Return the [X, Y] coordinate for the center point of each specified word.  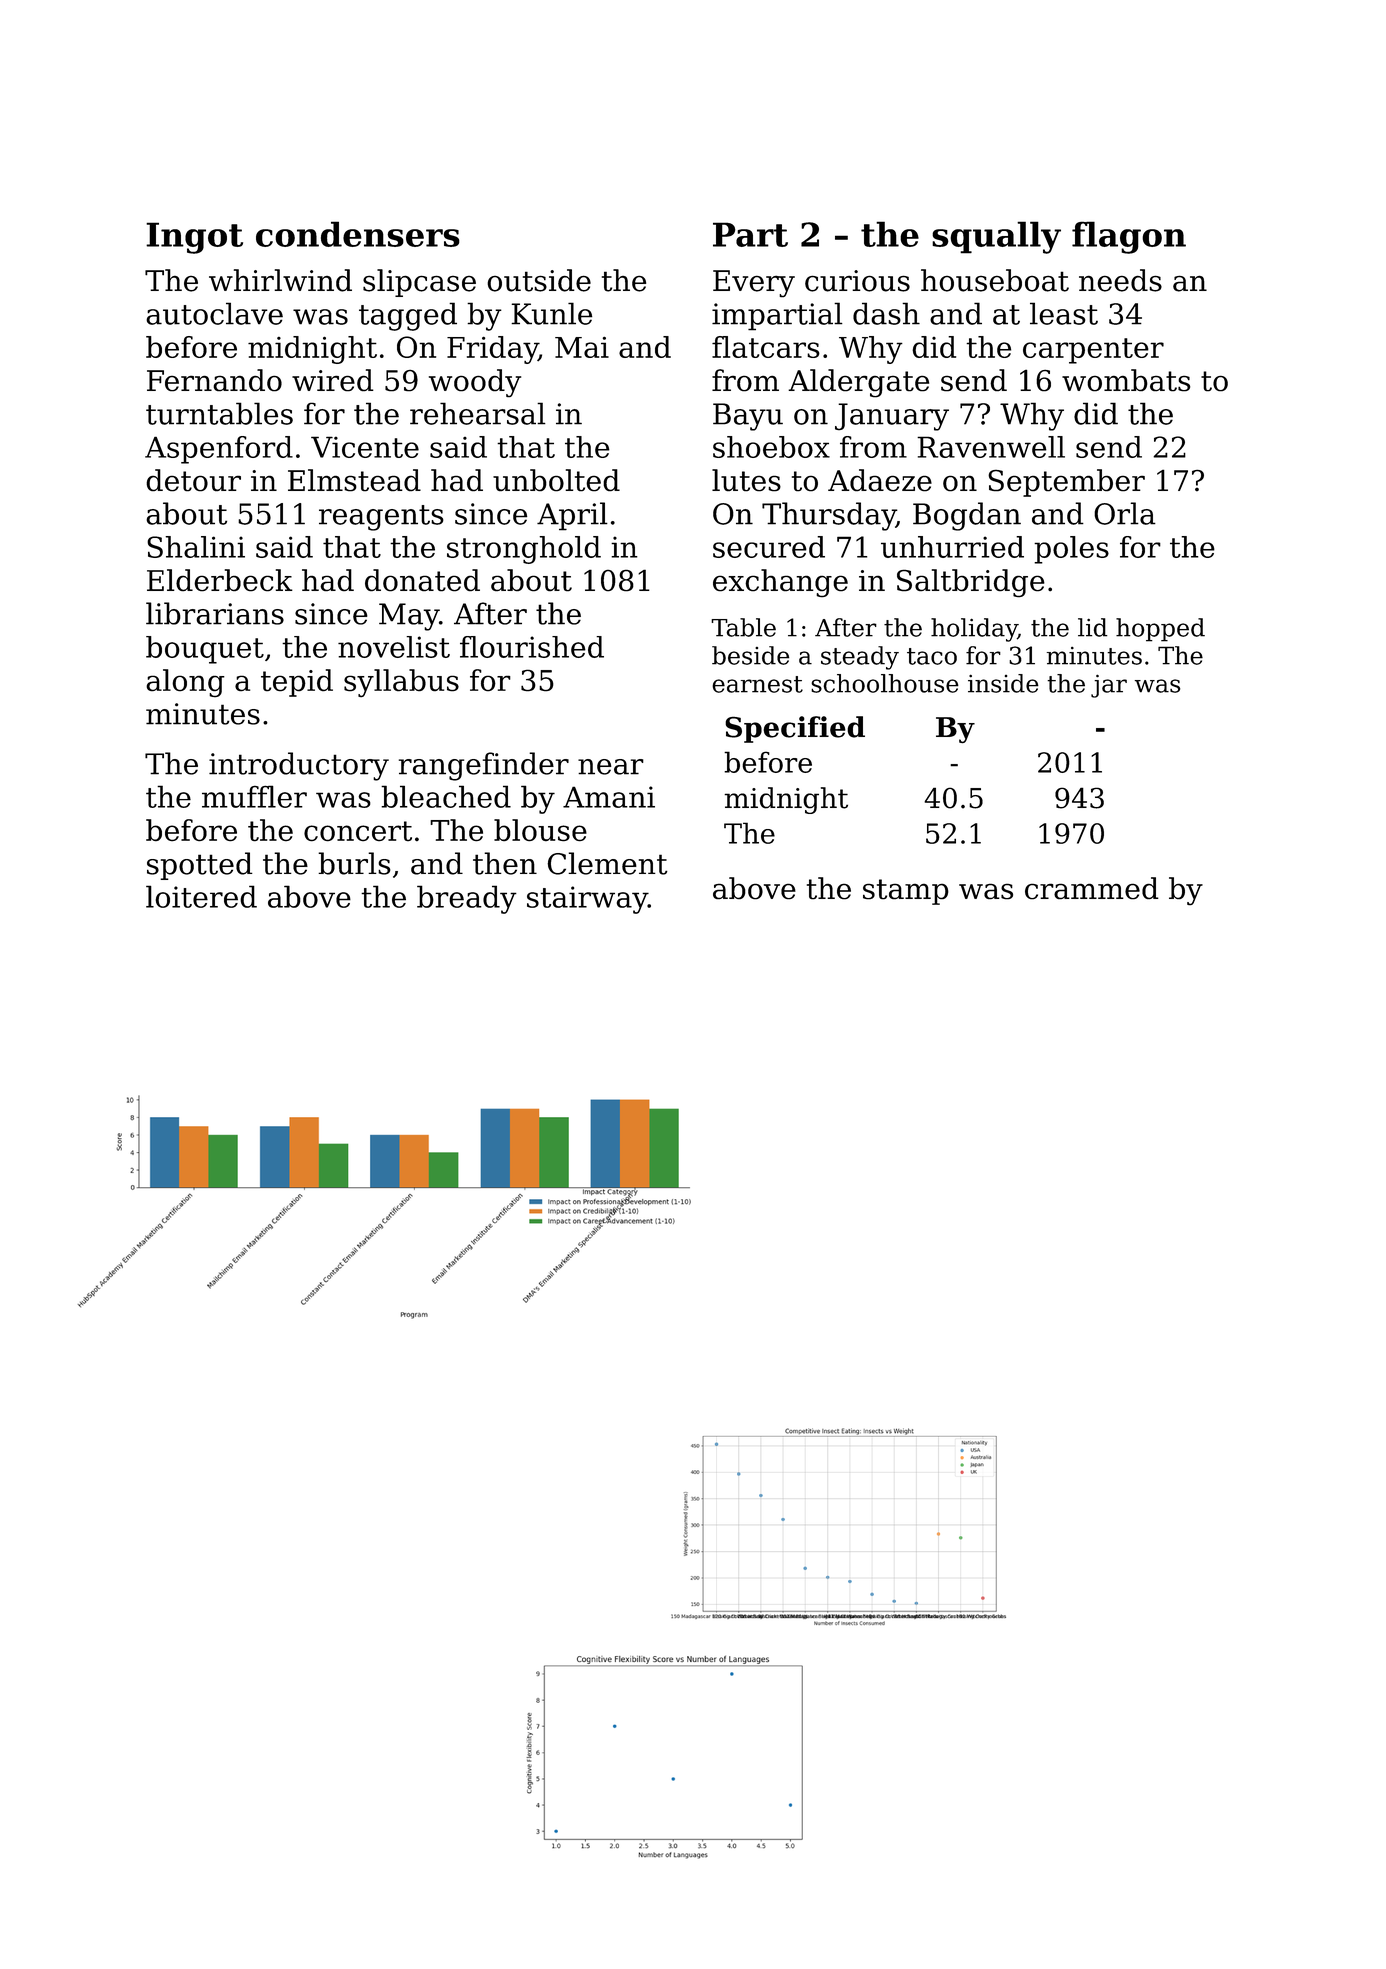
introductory [299, 766]
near [611, 767]
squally [996, 237]
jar [1109, 686]
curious [857, 281]
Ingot [194, 238]
